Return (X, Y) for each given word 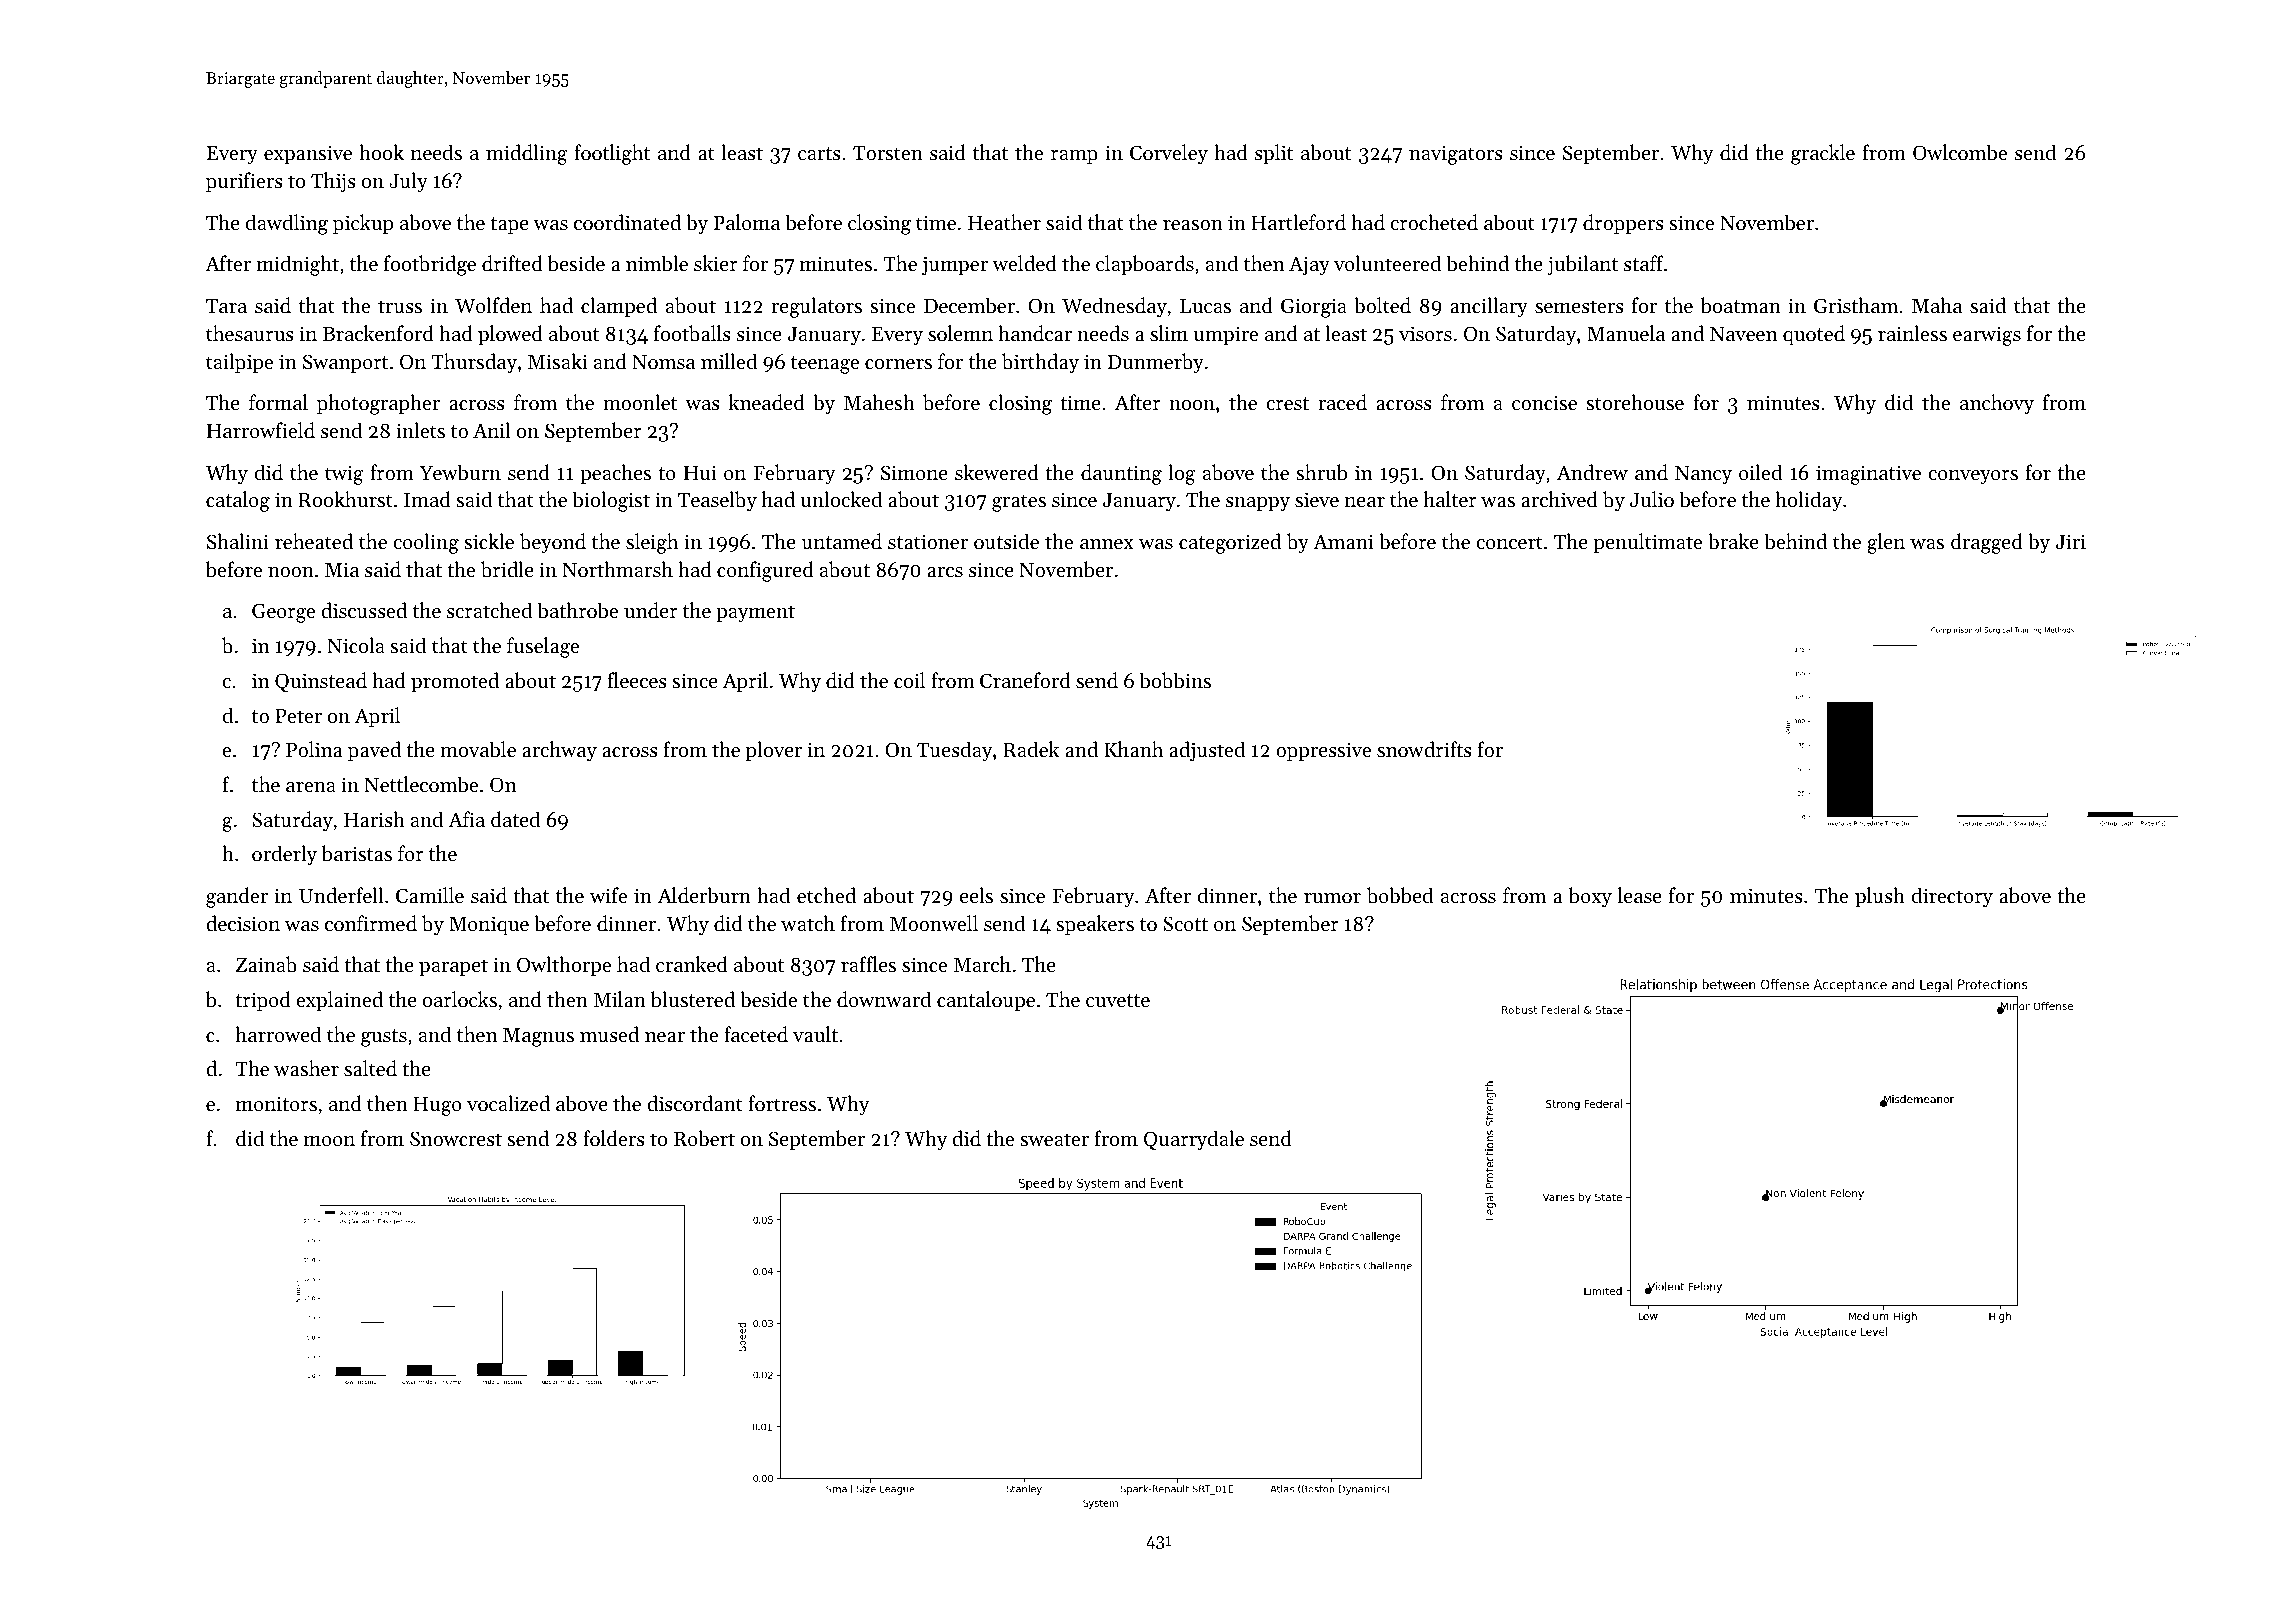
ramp (1074, 157)
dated (515, 819)
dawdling (287, 224)
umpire (1226, 335)
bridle (507, 569)
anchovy (1997, 404)
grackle (1823, 154)
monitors (276, 1104)
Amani (1343, 541)
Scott (1185, 924)
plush (1880, 897)
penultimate (1647, 543)
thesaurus (250, 333)
